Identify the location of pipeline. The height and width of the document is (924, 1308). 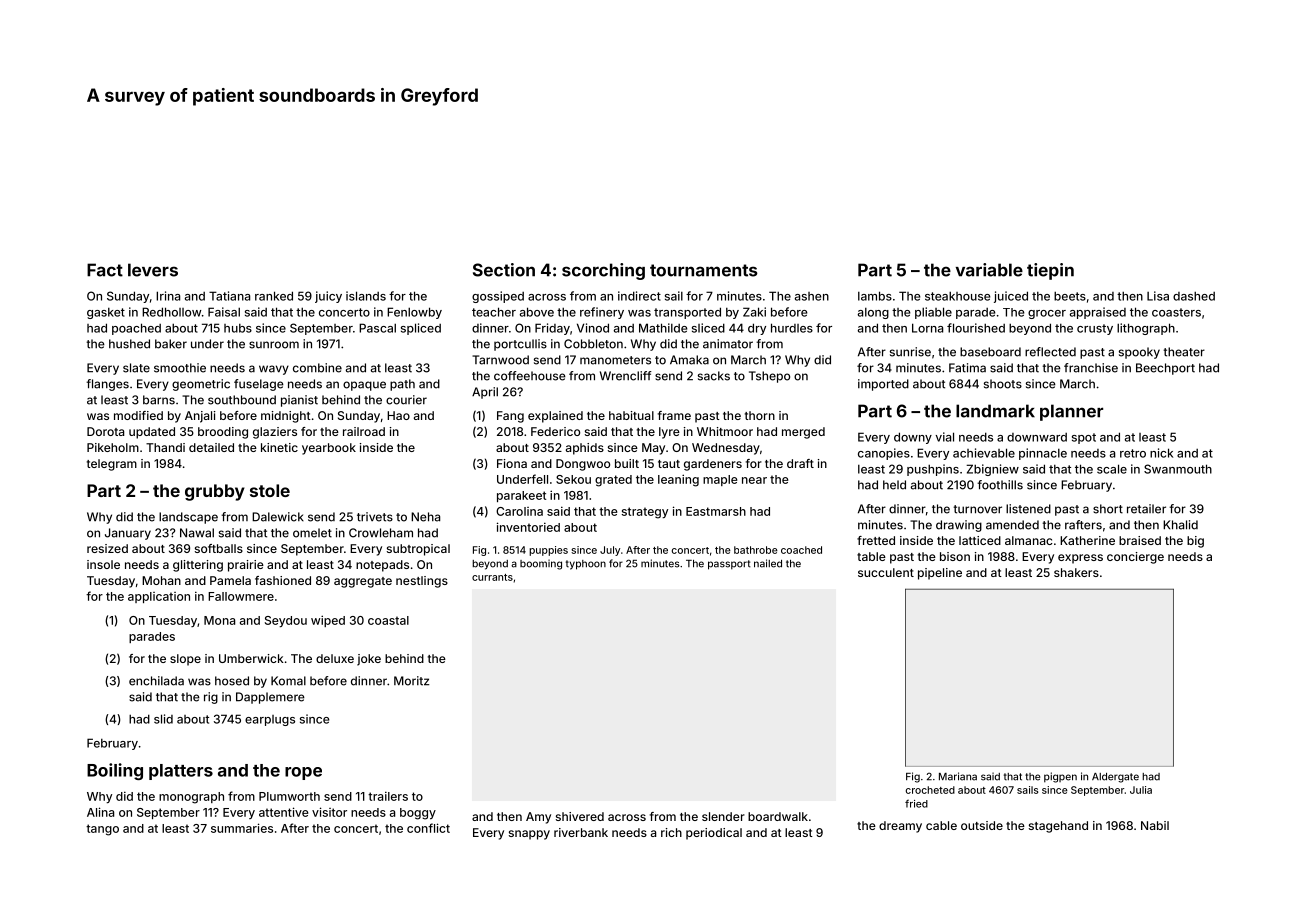
(940, 574).
